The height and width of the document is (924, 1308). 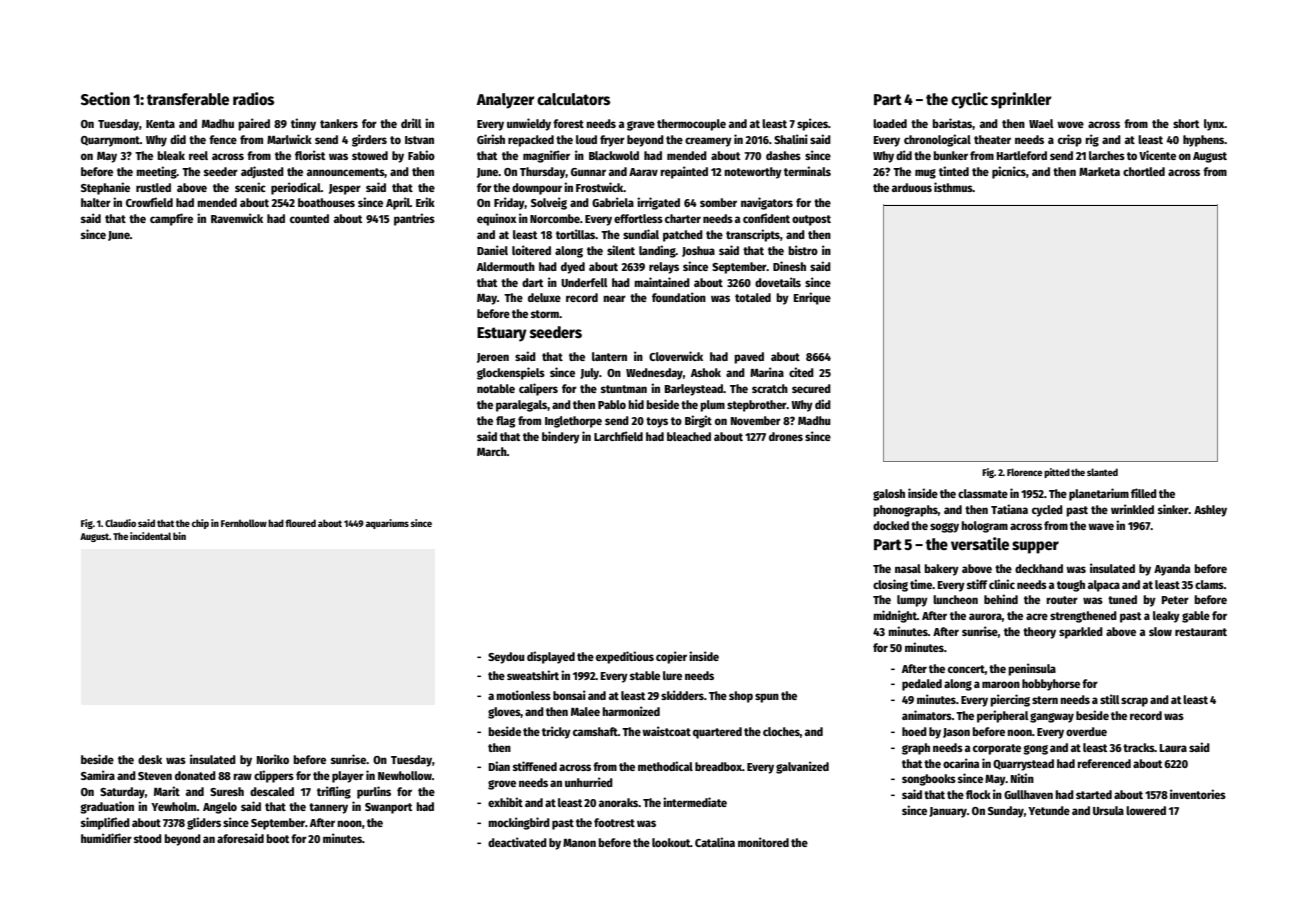 What do you see at coordinates (555, 218) in the document?
I see `Norcombe` at bounding box center [555, 218].
